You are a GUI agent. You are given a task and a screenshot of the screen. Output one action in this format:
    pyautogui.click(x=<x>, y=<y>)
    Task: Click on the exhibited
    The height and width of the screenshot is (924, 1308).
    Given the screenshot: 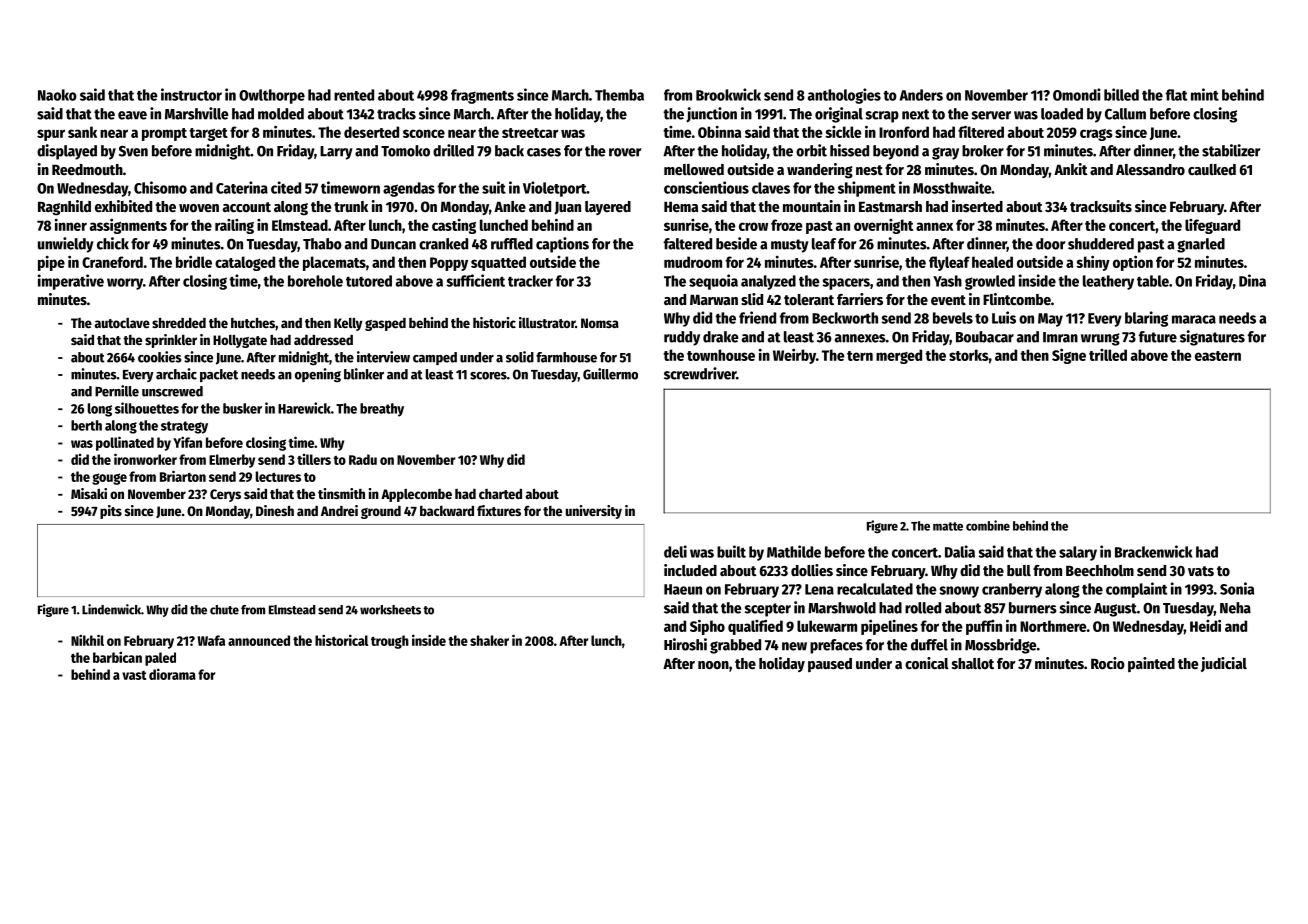 What is the action you would take?
    pyautogui.click(x=123, y=206)
